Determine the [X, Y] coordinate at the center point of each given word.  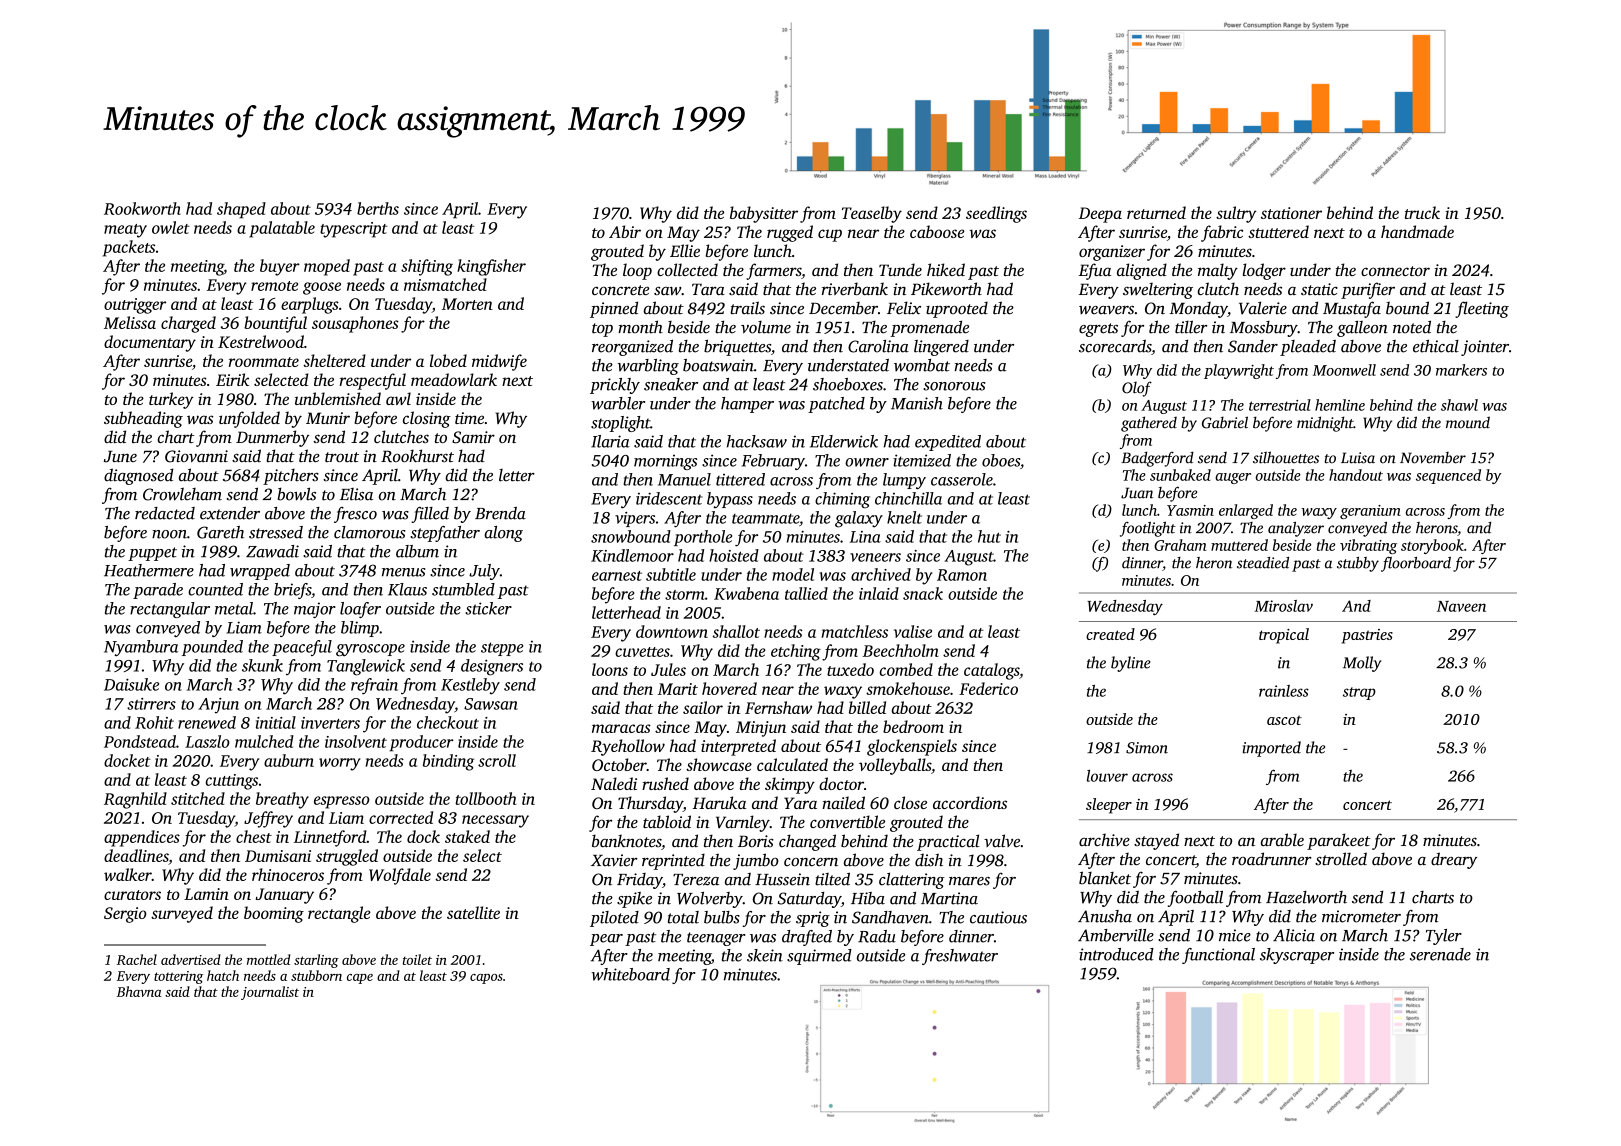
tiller [1191, 327]
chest [254, 836]
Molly [1362, 664]
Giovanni [196, 456]
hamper [747, 405]
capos [486, 979]
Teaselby [872, 214]
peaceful [302, 648]
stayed [1156, 841]
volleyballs [895, 766]
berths [378, 208]
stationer [1291, 213]
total [683, 917]
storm [684, 595]
